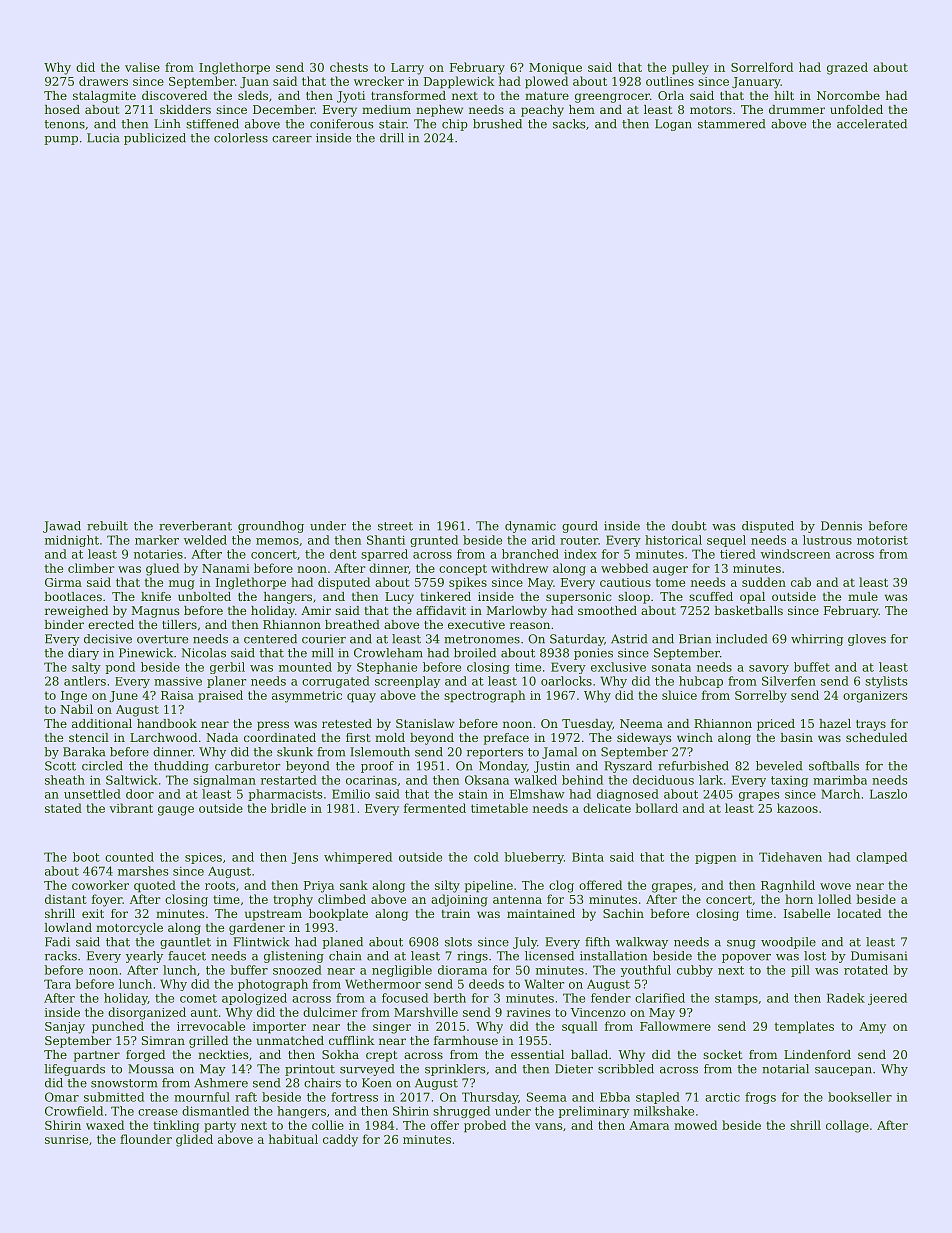 Image resolution: width=952 pixels, height=1233 pixels. What do you see at coordinates (324, 639) in the screenshot?
I see `courier` at bounding box center [324, 639].
